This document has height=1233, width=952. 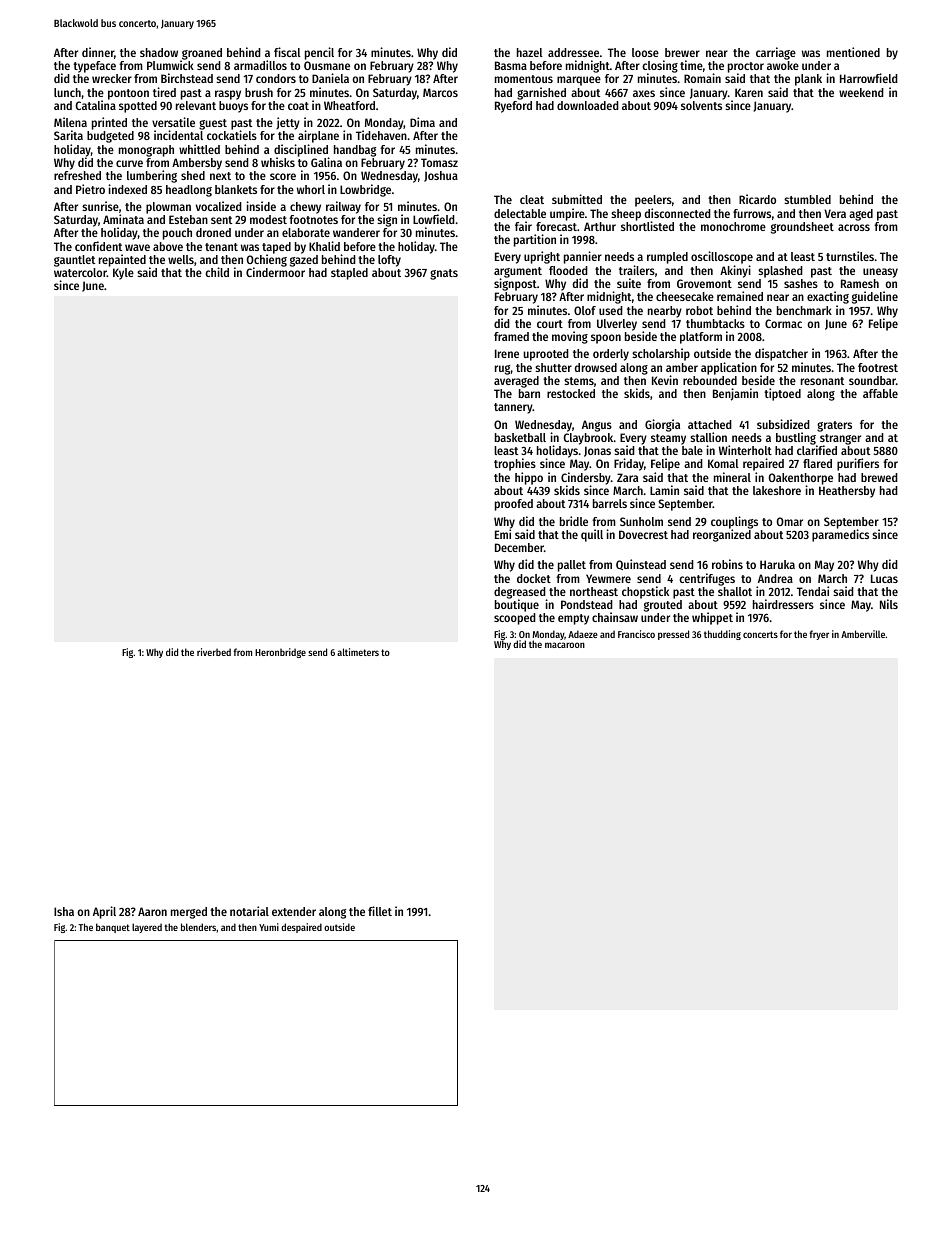 What do you see at coordinates (269, 927) in the document?
I see `Yumi` at bounding box center [269, 927].
